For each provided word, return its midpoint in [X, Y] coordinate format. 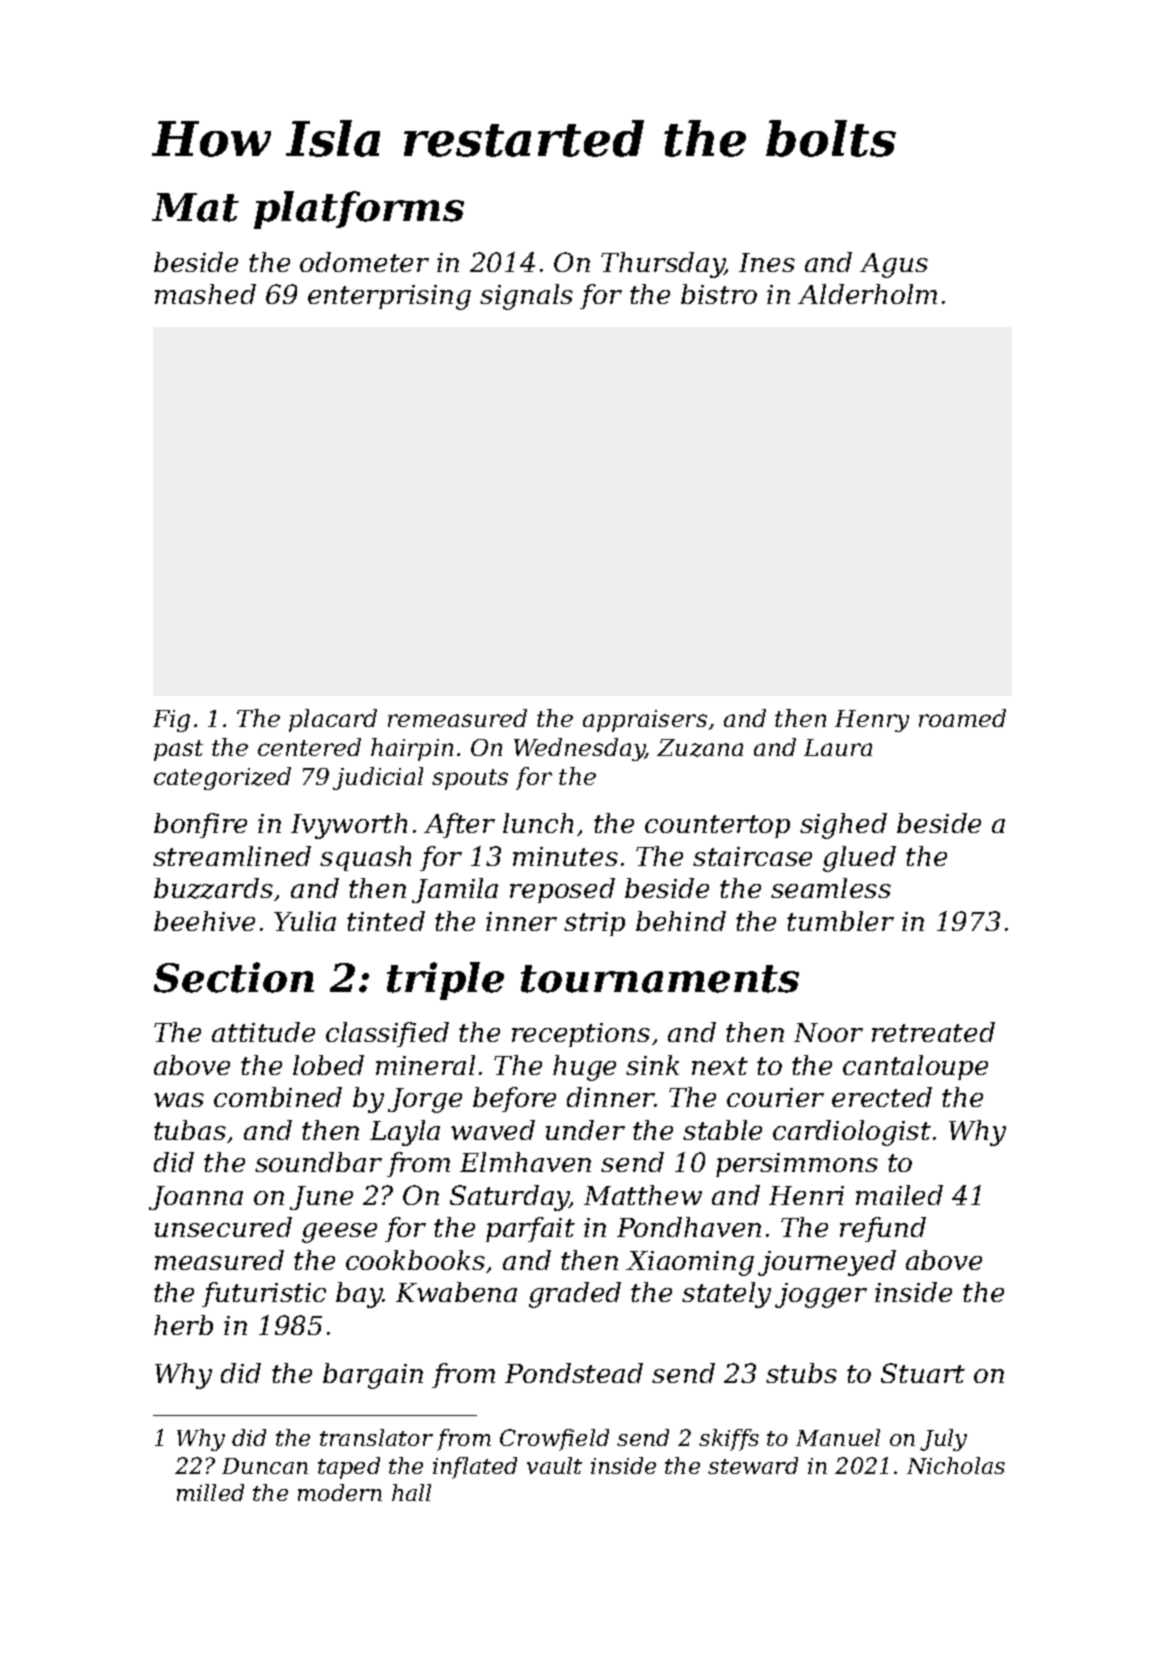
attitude [263, 1032]
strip [594, 924]
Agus [894, 265]
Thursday [663, 265]
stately [726, 1295]
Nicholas [956, 1465]
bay [359, 1295]
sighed [843, 826]
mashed [205, 294]
